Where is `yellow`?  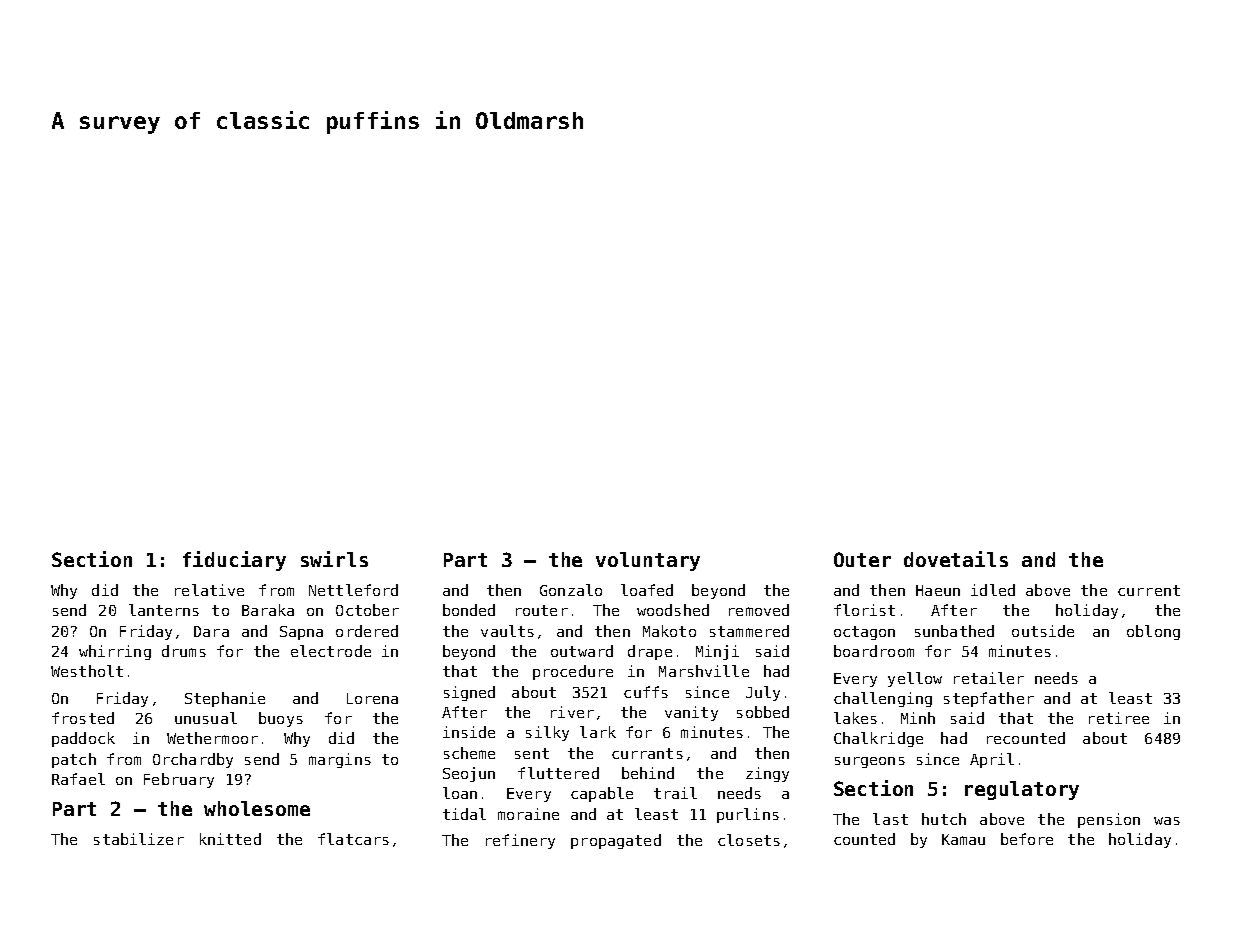 yellow is located at coordinates (915, 679).
